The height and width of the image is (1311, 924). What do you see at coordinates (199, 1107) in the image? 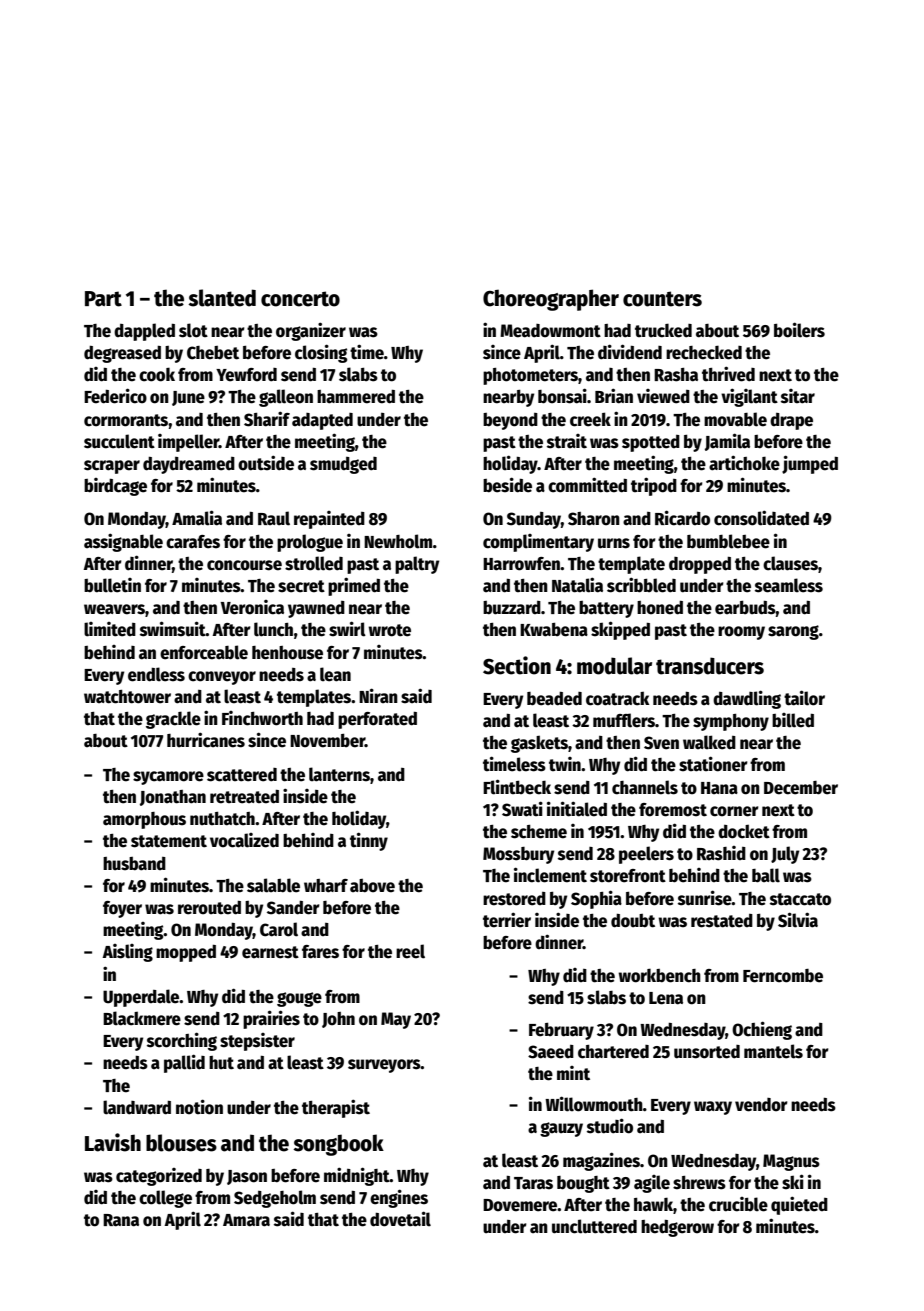
I see `notion` at bounding box center [199, 1107].
